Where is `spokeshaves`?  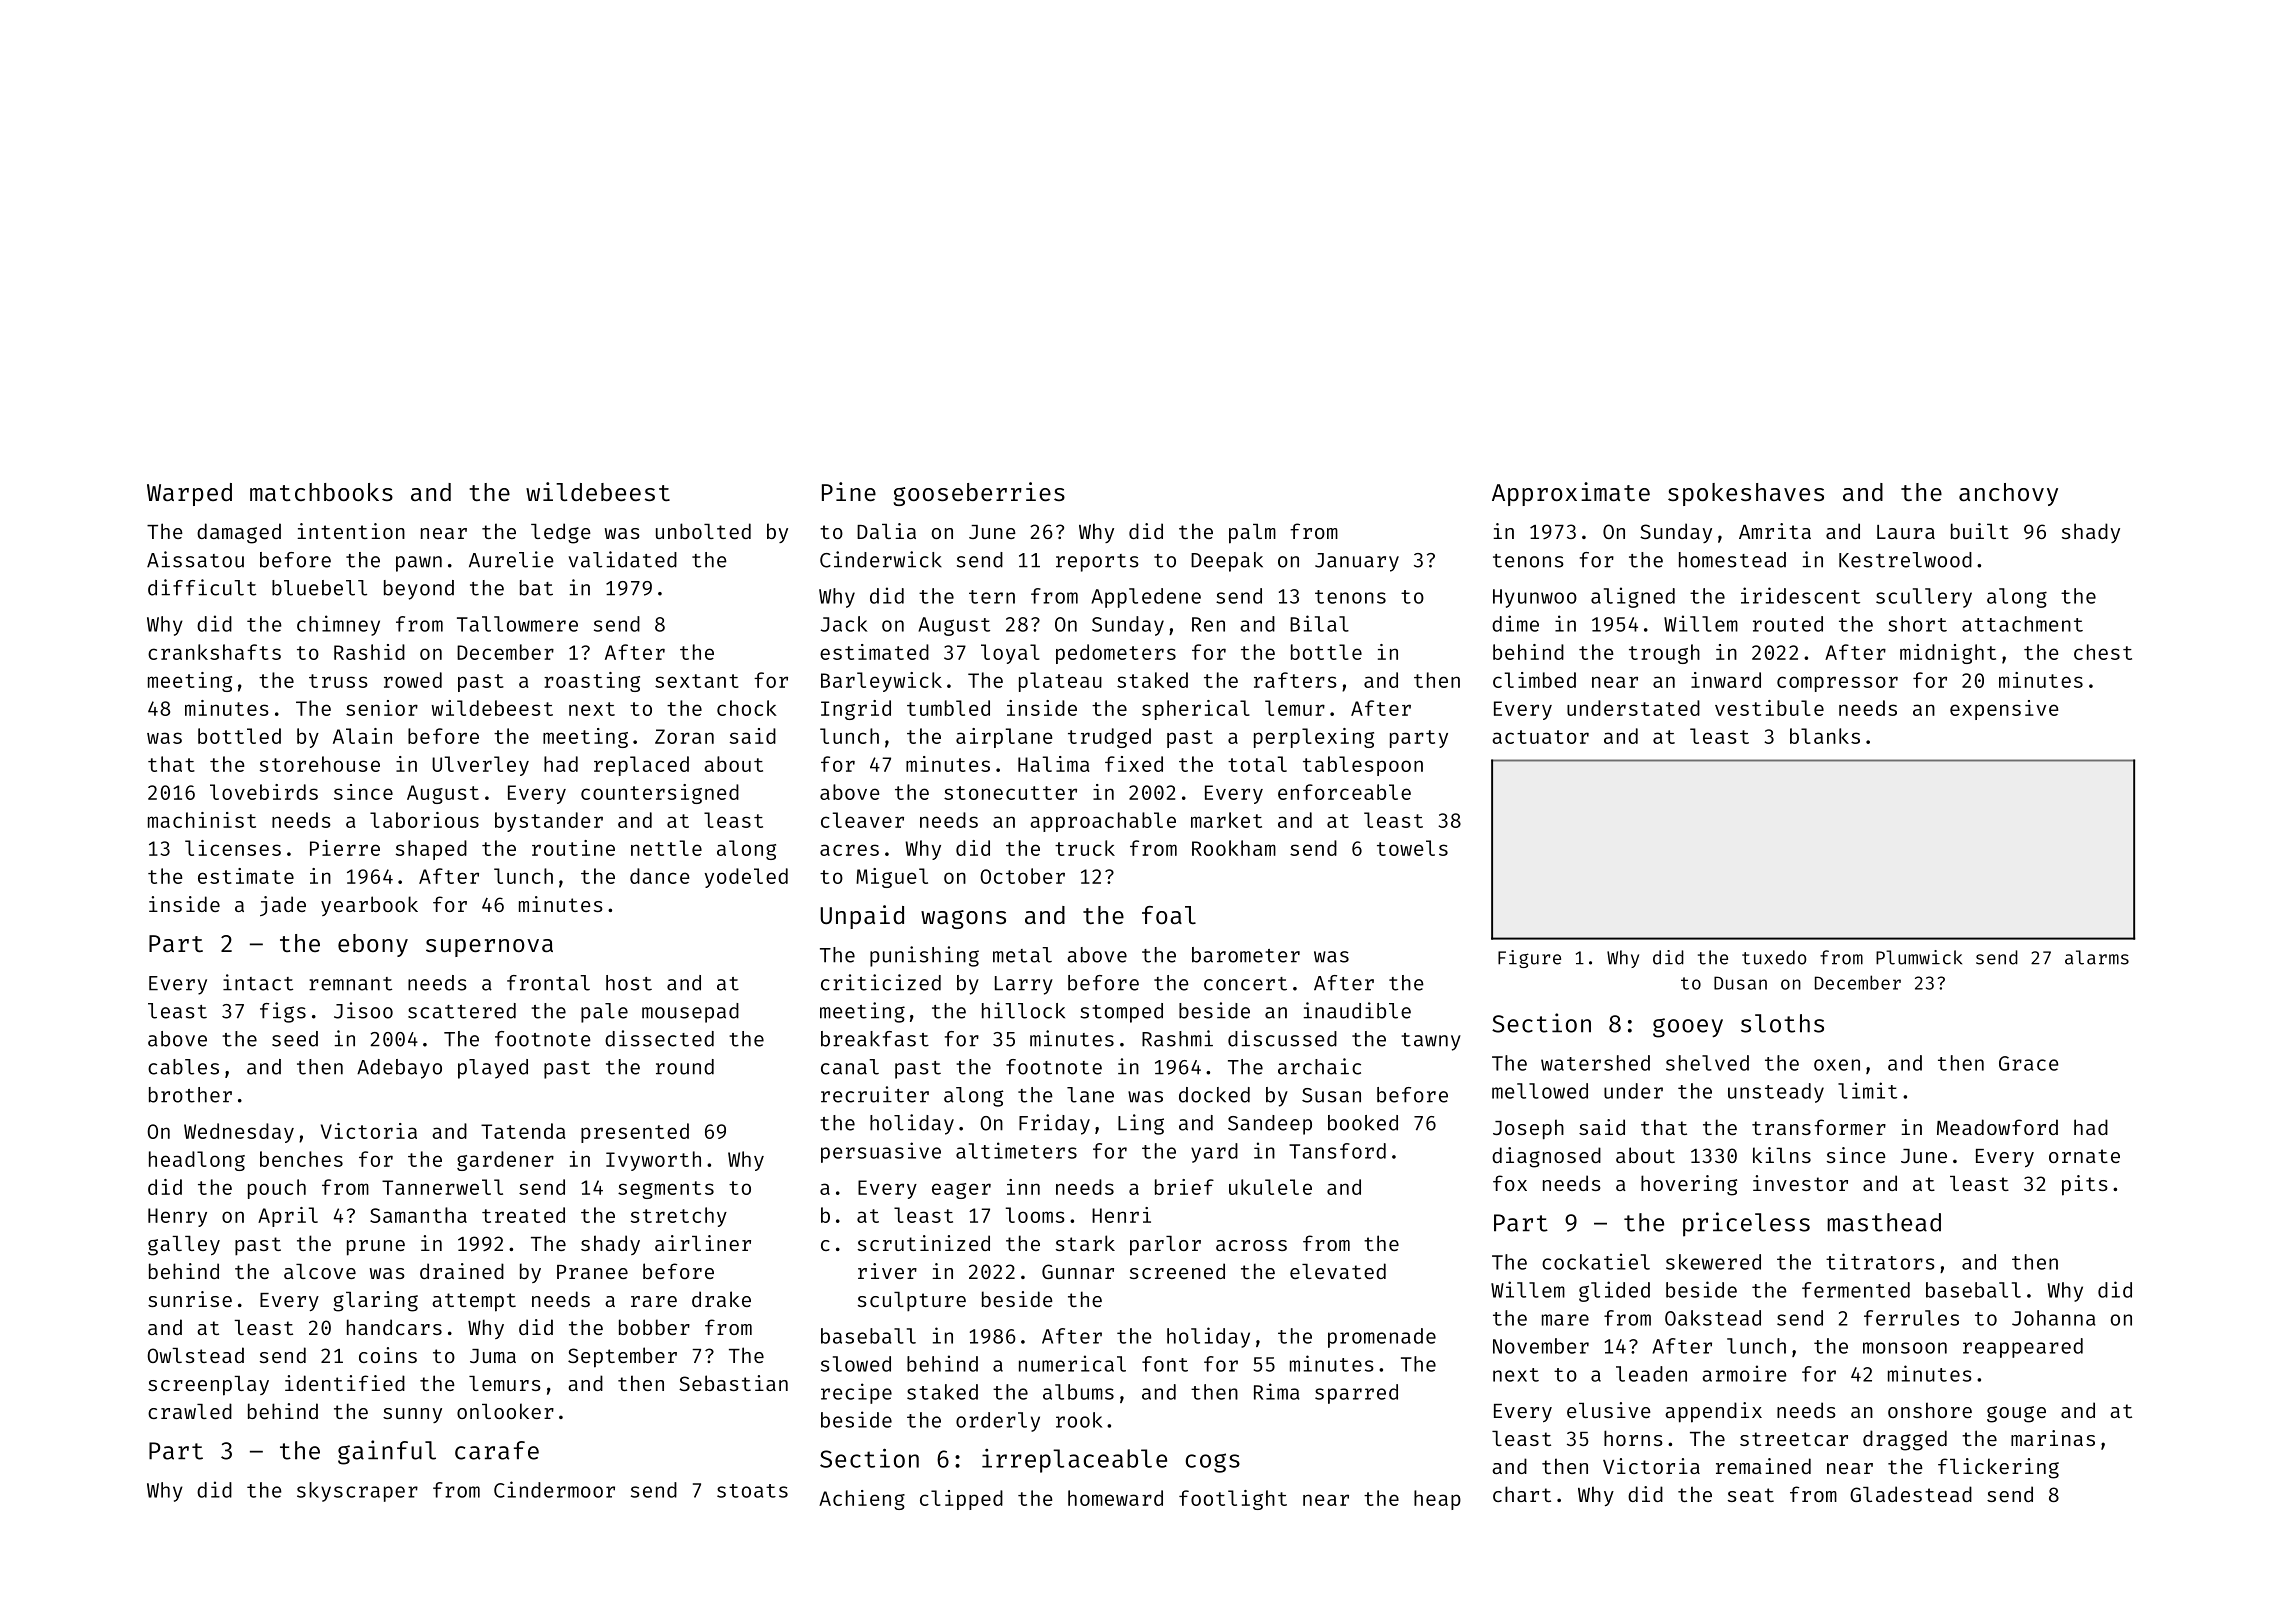 spokeshaves is located at coordinates (1746, 494).
